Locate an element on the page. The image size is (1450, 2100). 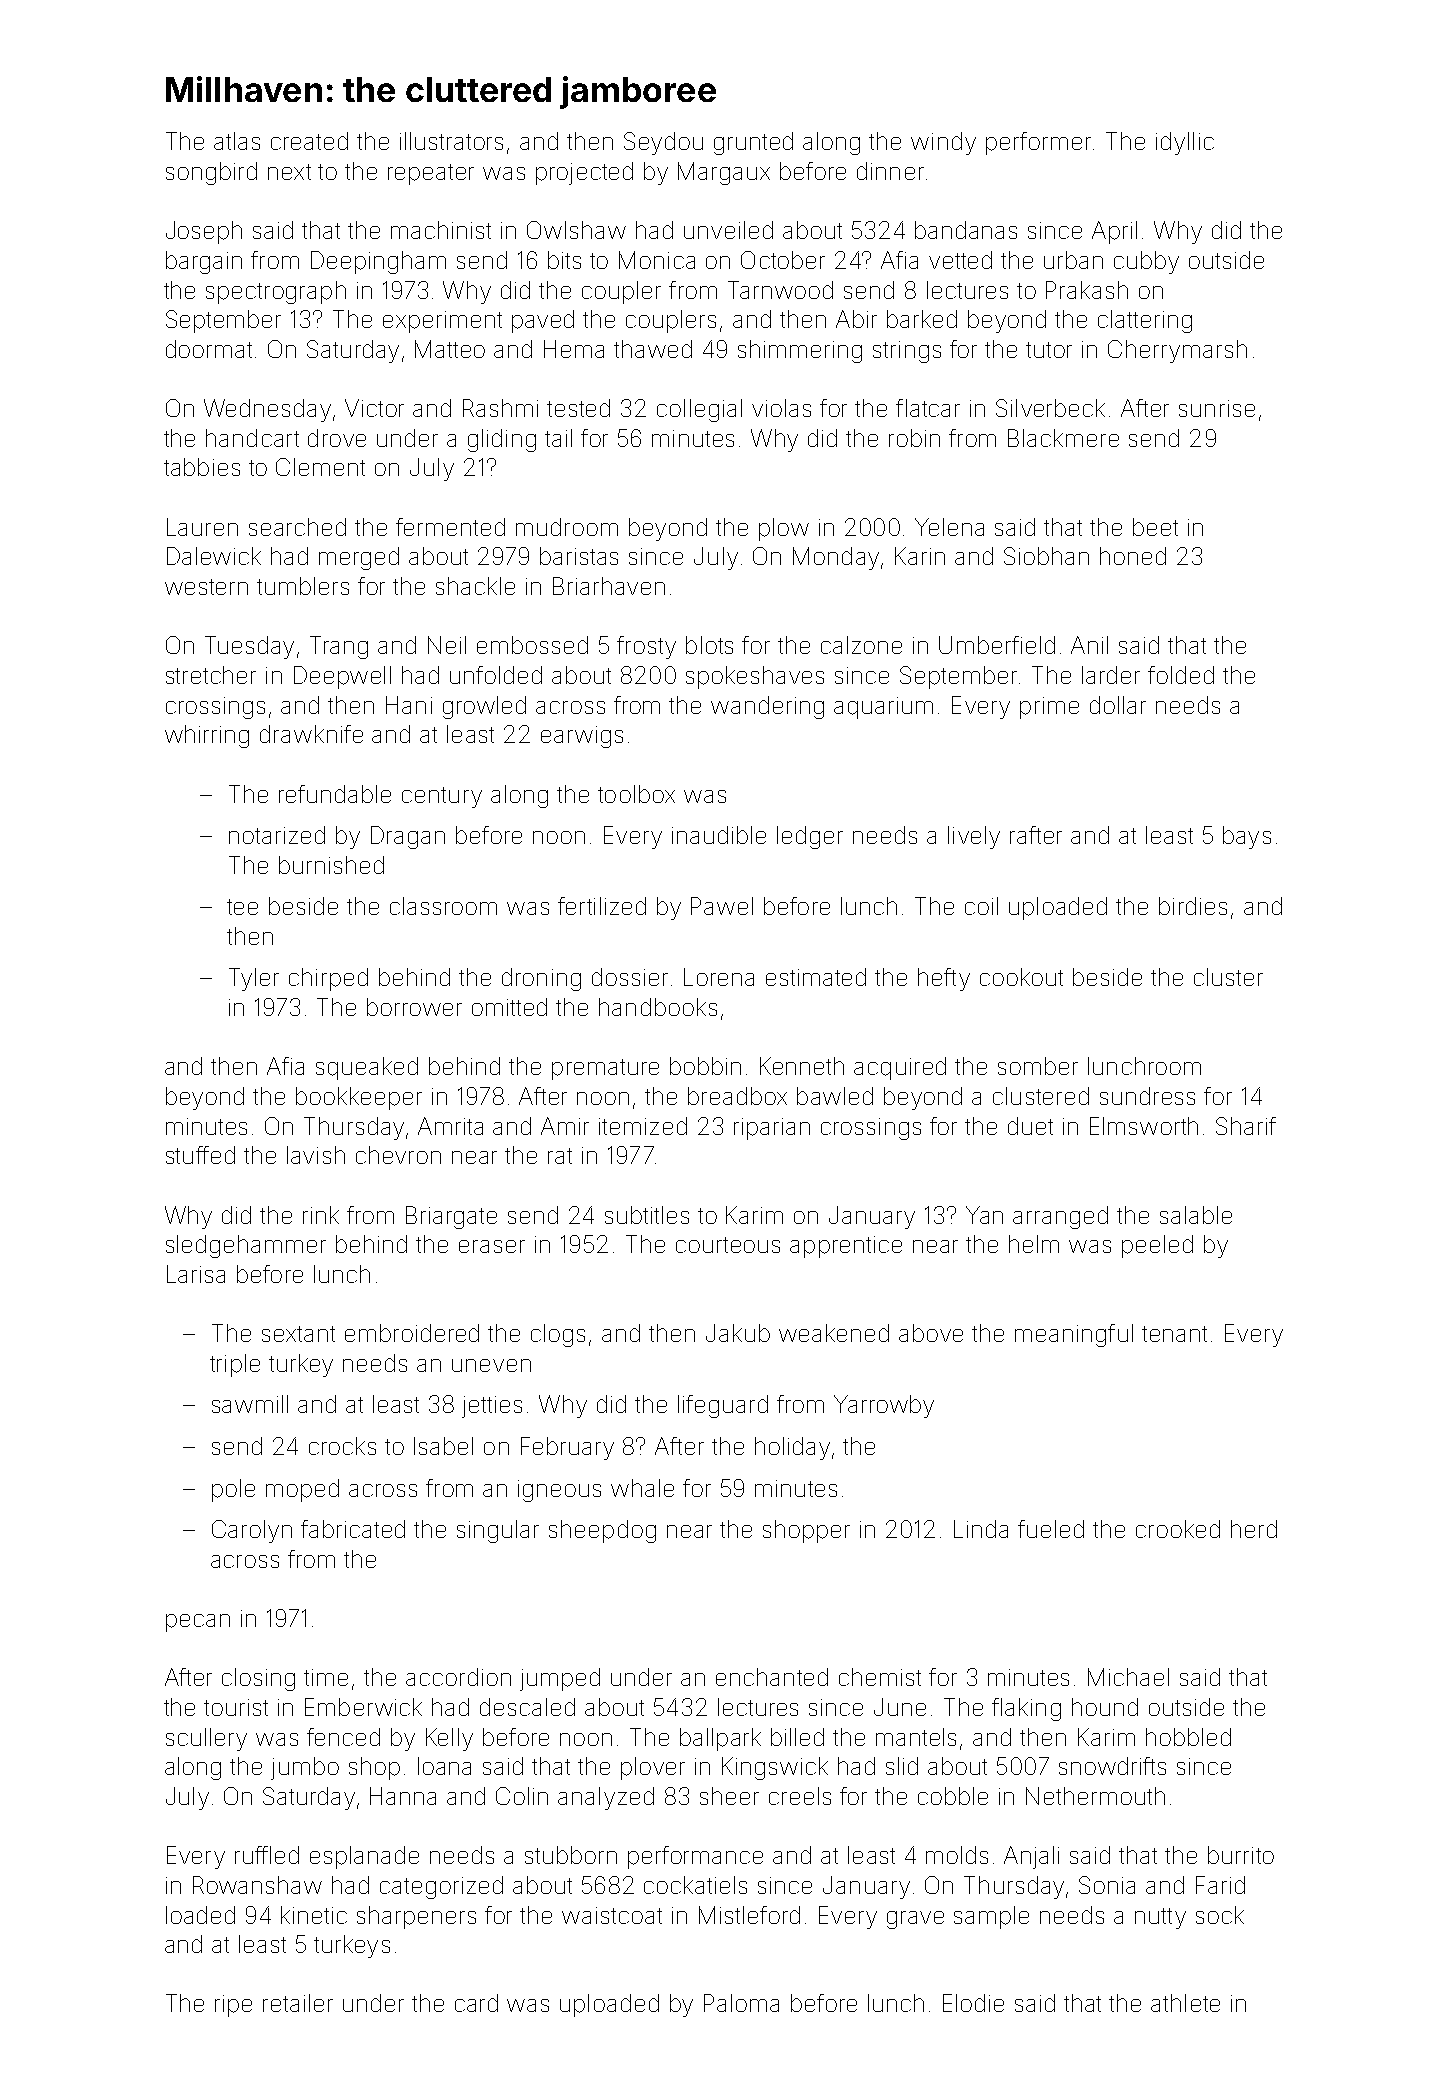
Yarrowby is located at coordinates (884, 1406).
